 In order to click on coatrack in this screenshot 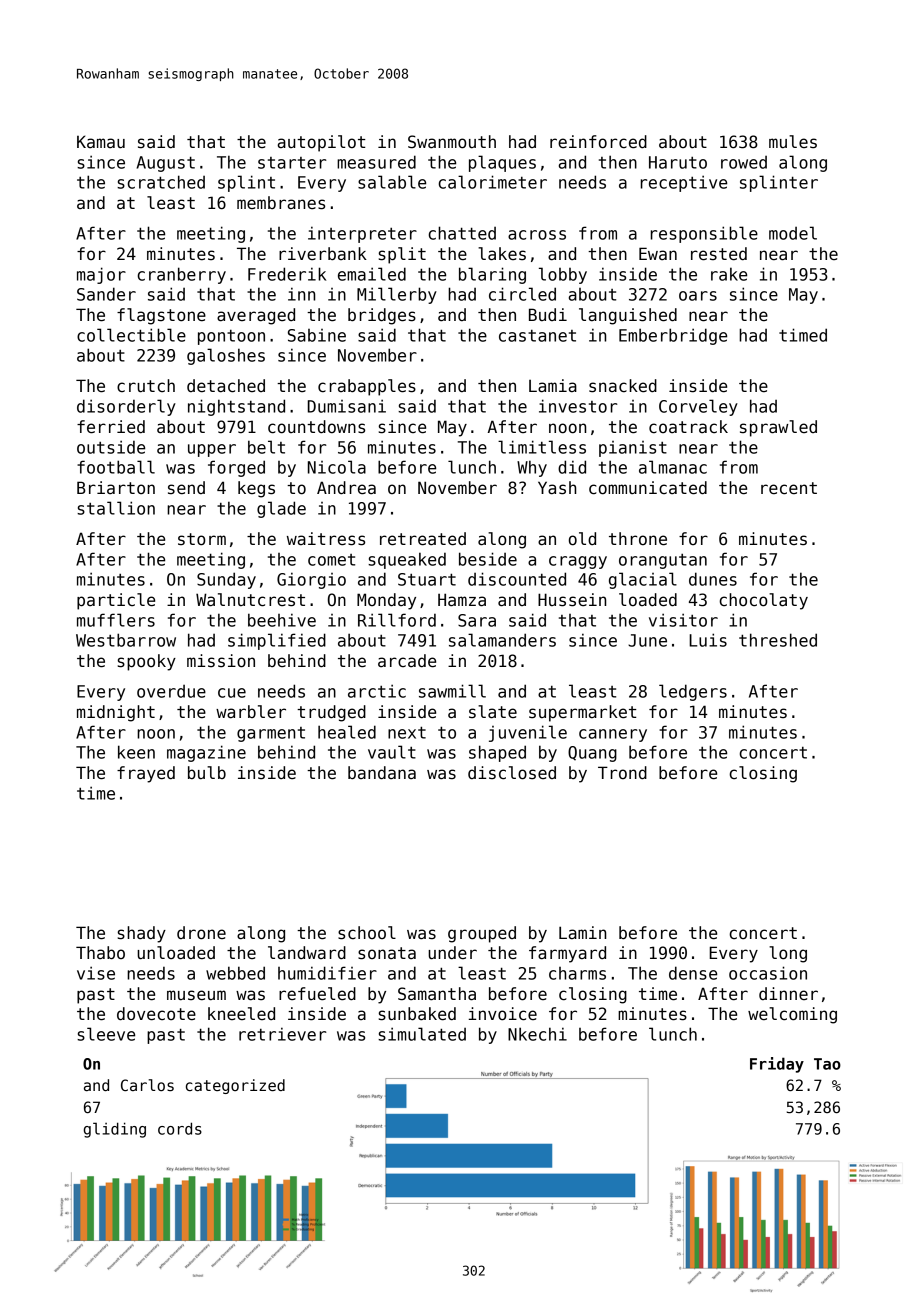, I will do `click(688, 427)`.
